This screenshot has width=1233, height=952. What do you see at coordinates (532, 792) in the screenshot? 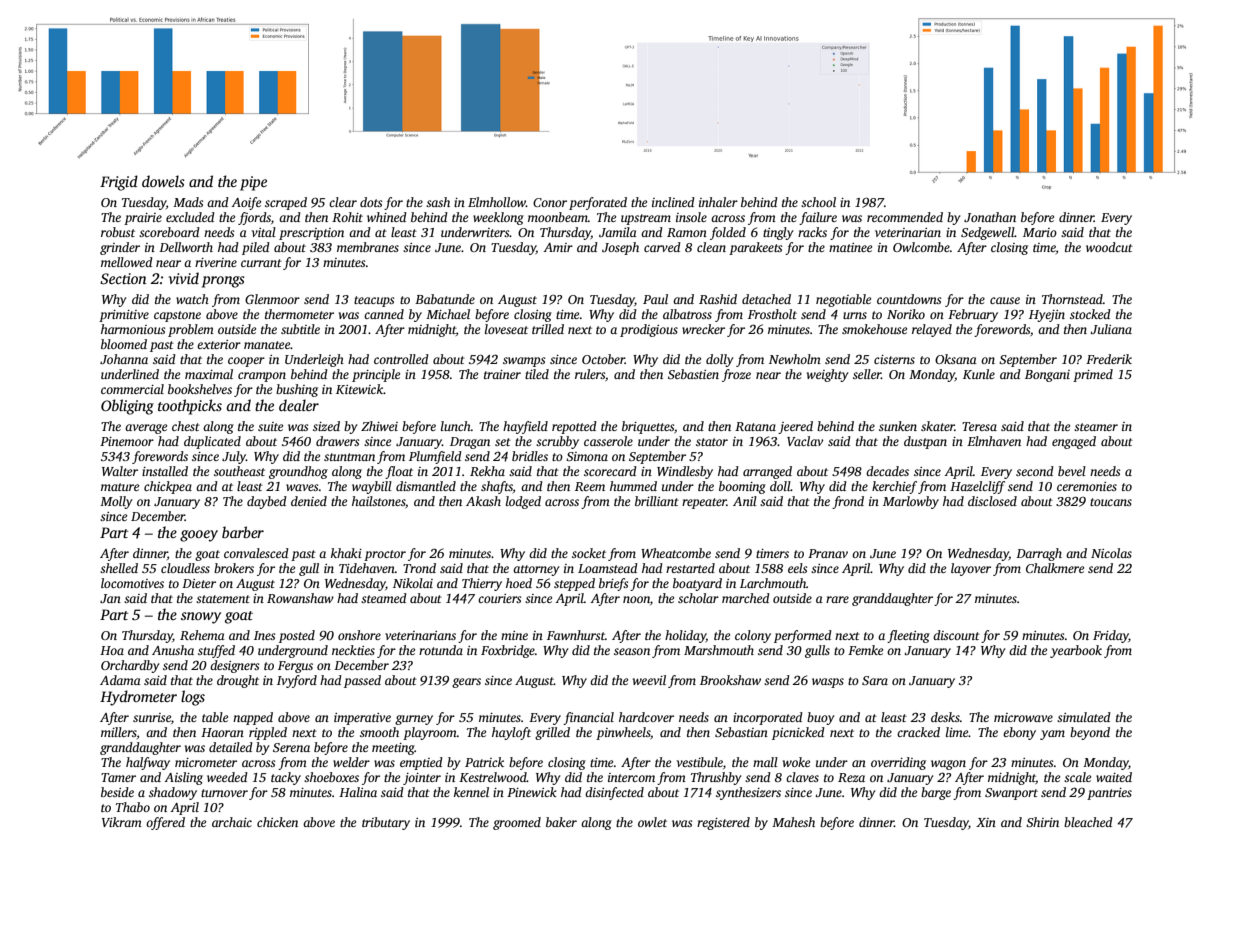
I see `Pinewick` at bounding box center [532, 792].
